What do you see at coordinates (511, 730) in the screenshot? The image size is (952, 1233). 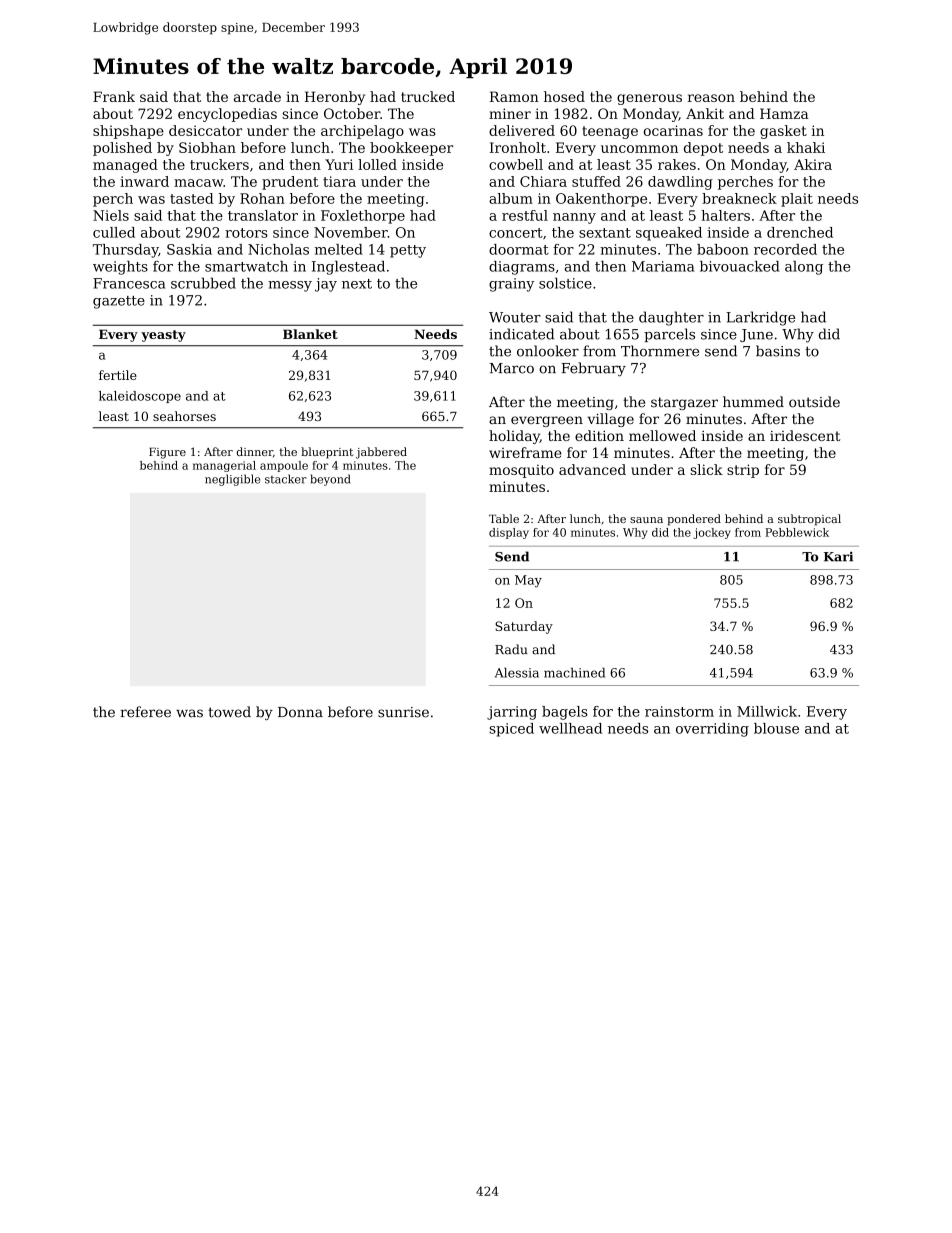 I see `spiced` at bounding box center [511, 730].
